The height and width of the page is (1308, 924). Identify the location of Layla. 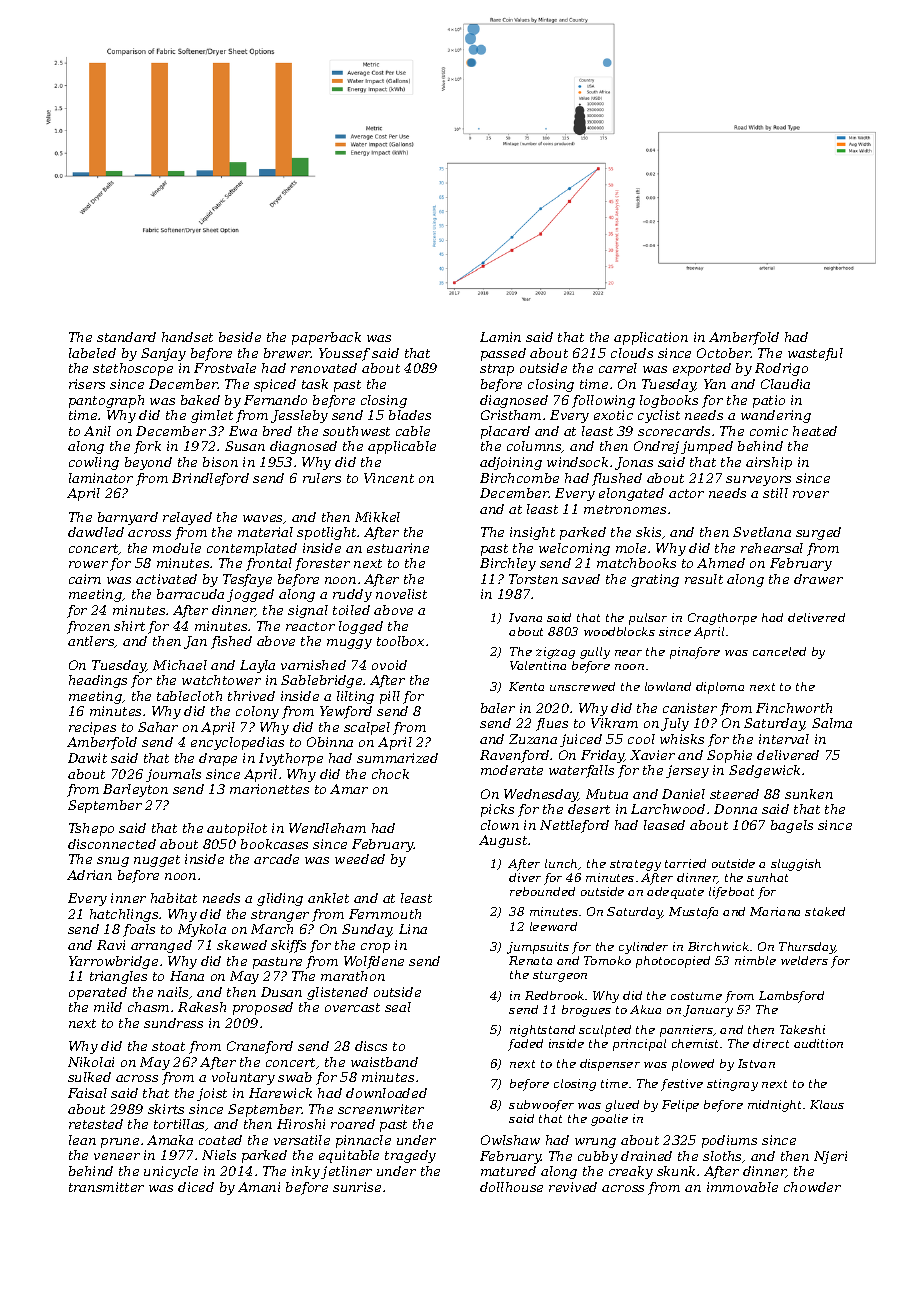
(257, 666).
